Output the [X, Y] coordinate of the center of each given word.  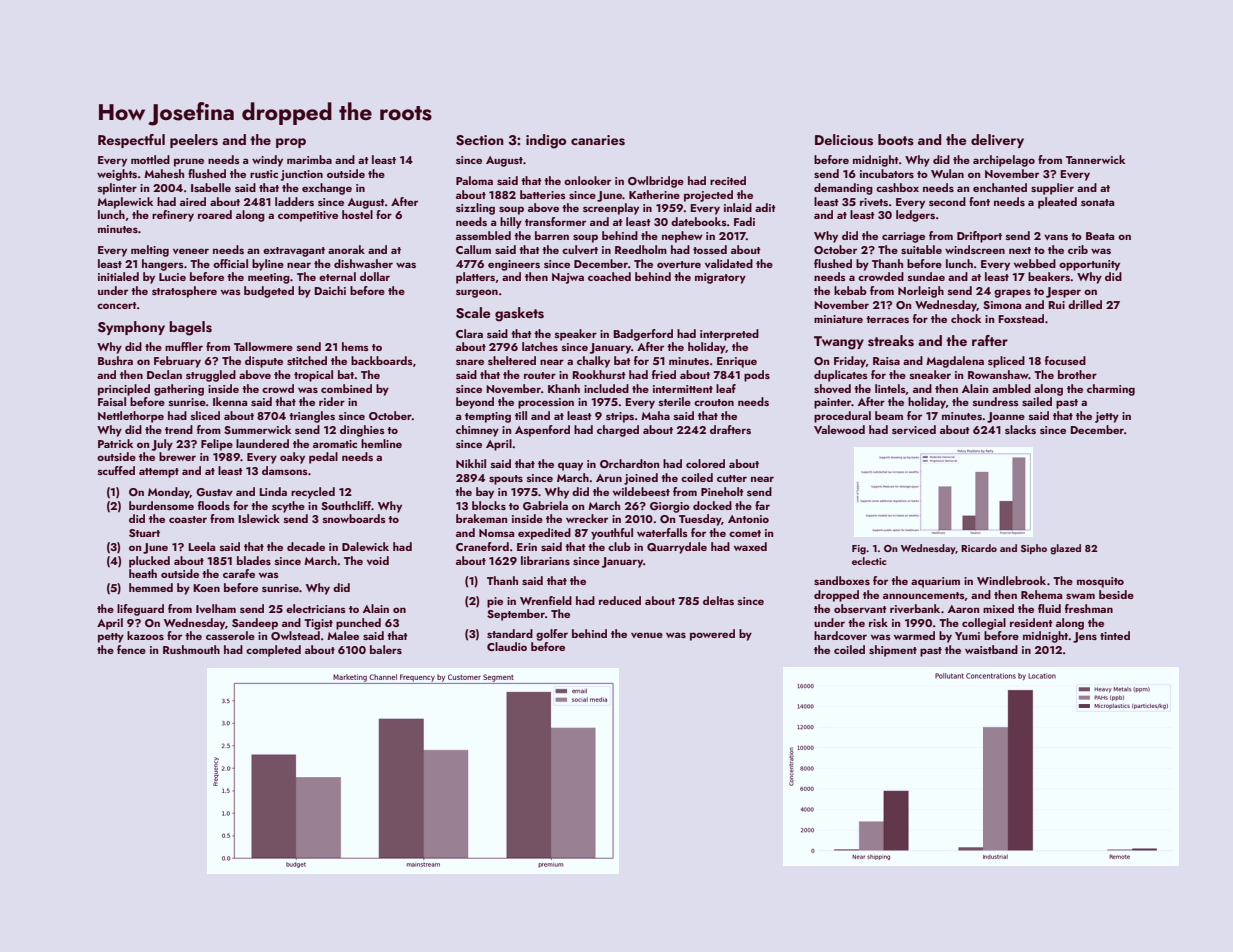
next [1020, 250]
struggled [211, 376]
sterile [675, 401]
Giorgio [670, 507]
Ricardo [979, 548]
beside [1116, 594]
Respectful [131, 141]
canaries [598, 140]
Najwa [568, 278]
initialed [118, 276]
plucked [149, 562]
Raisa [886, 361]
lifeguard [140, 610]
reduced [620, 600]
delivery [997, 141]
